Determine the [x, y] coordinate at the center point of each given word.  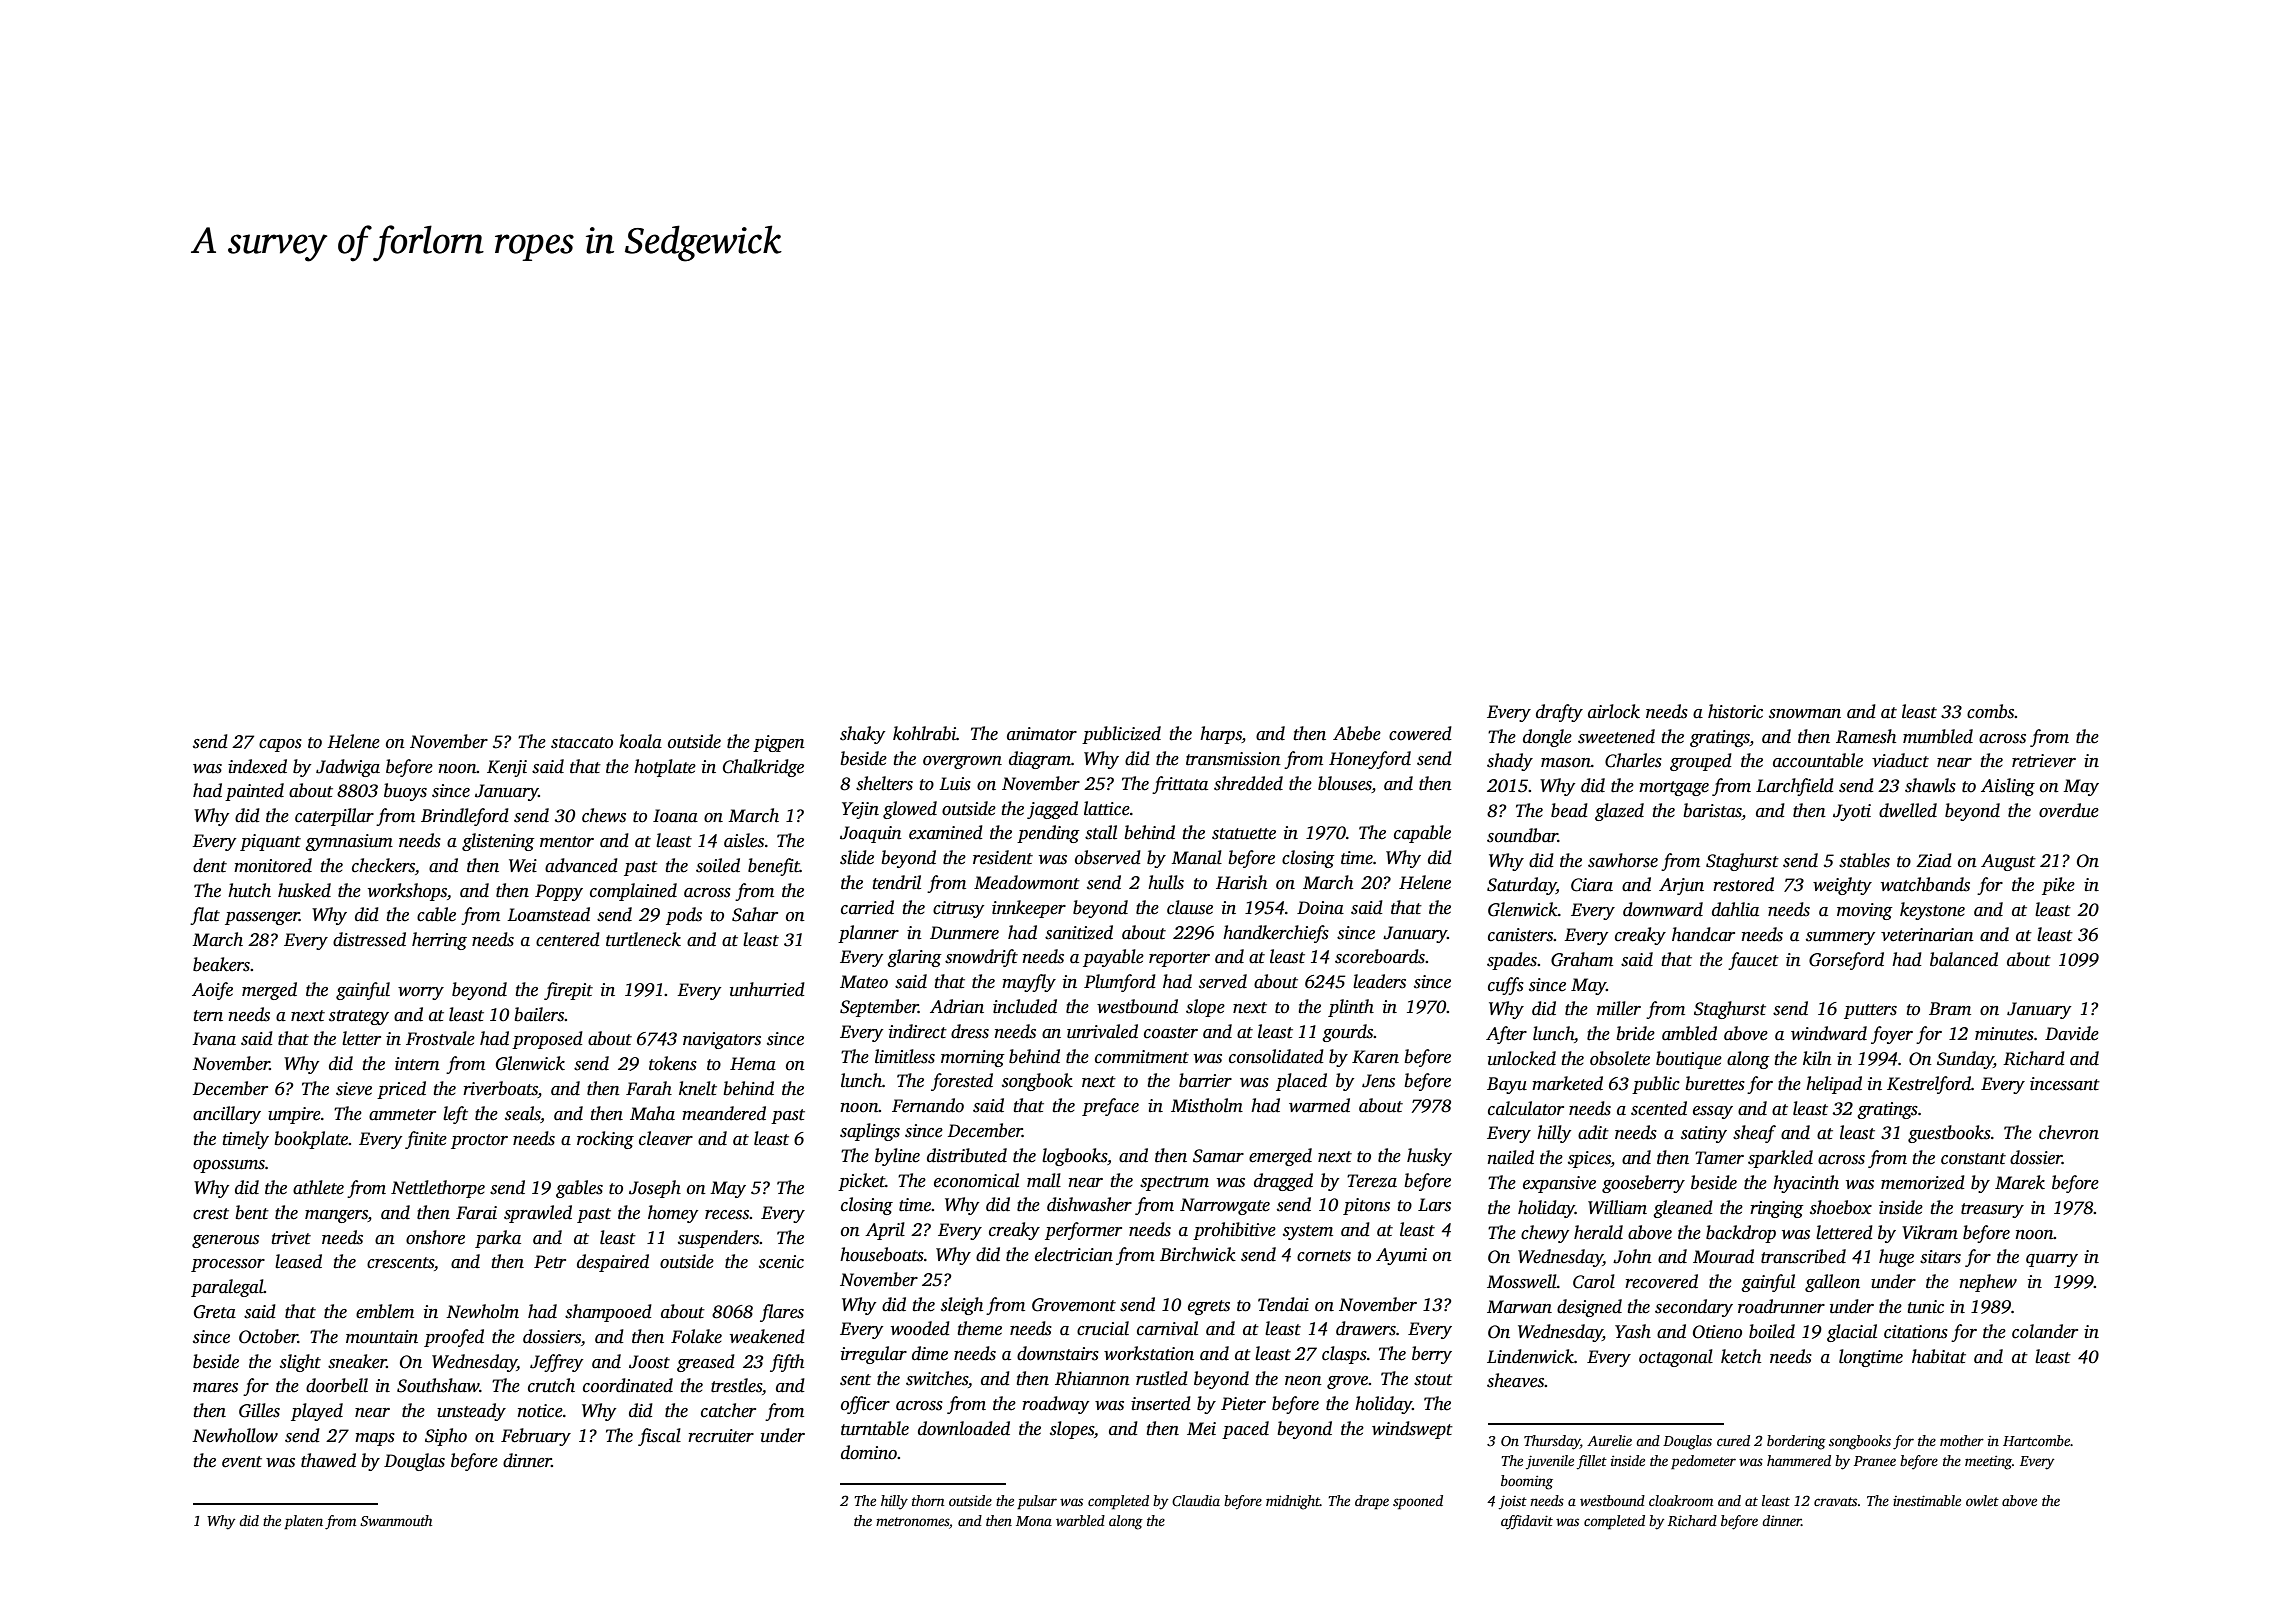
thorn [928, 1500]
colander [2045, 1331]
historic [1735, 711]
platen [303, 1522]
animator [1042, 734]
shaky [862, 735]
